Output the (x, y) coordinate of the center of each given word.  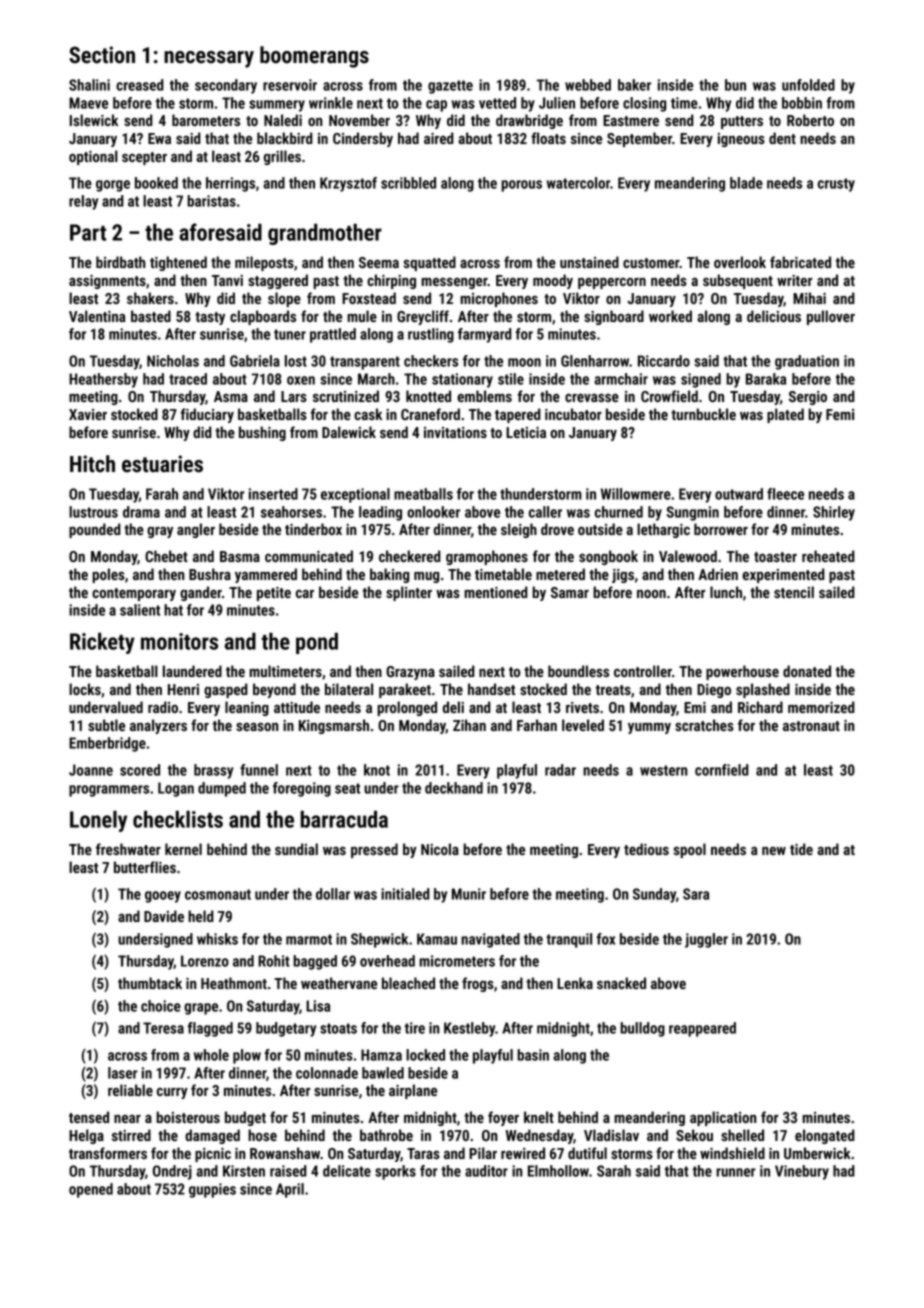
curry (172, 1093)
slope (284, 299)
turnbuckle (703, 414)
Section (102, 55)
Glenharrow (595, 361)
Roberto (810, 120)
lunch (726, 592)
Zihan (469, 725)
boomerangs (314, 57)
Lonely (98, 821)
